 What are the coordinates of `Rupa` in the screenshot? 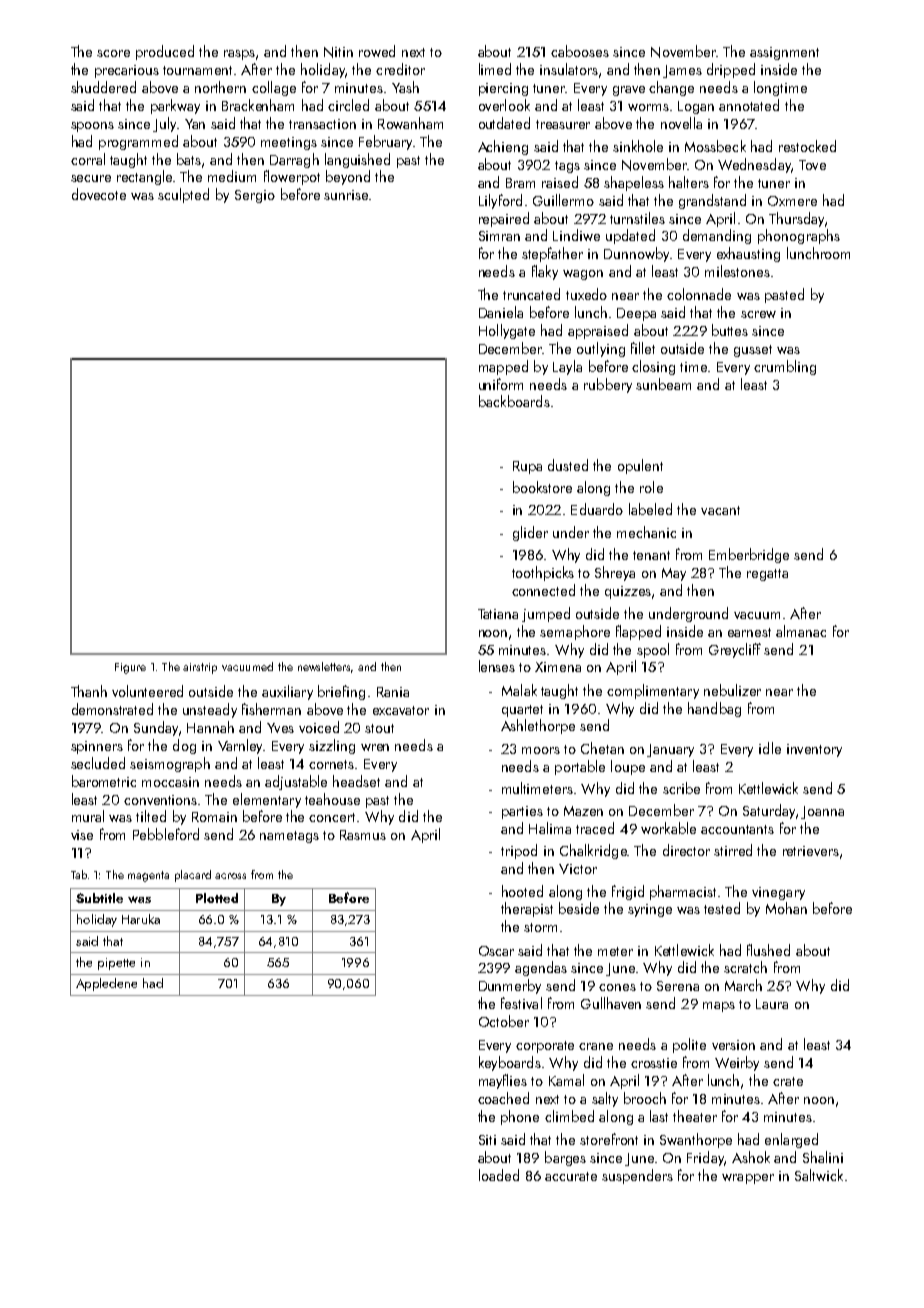 It's located at (527, 467).
